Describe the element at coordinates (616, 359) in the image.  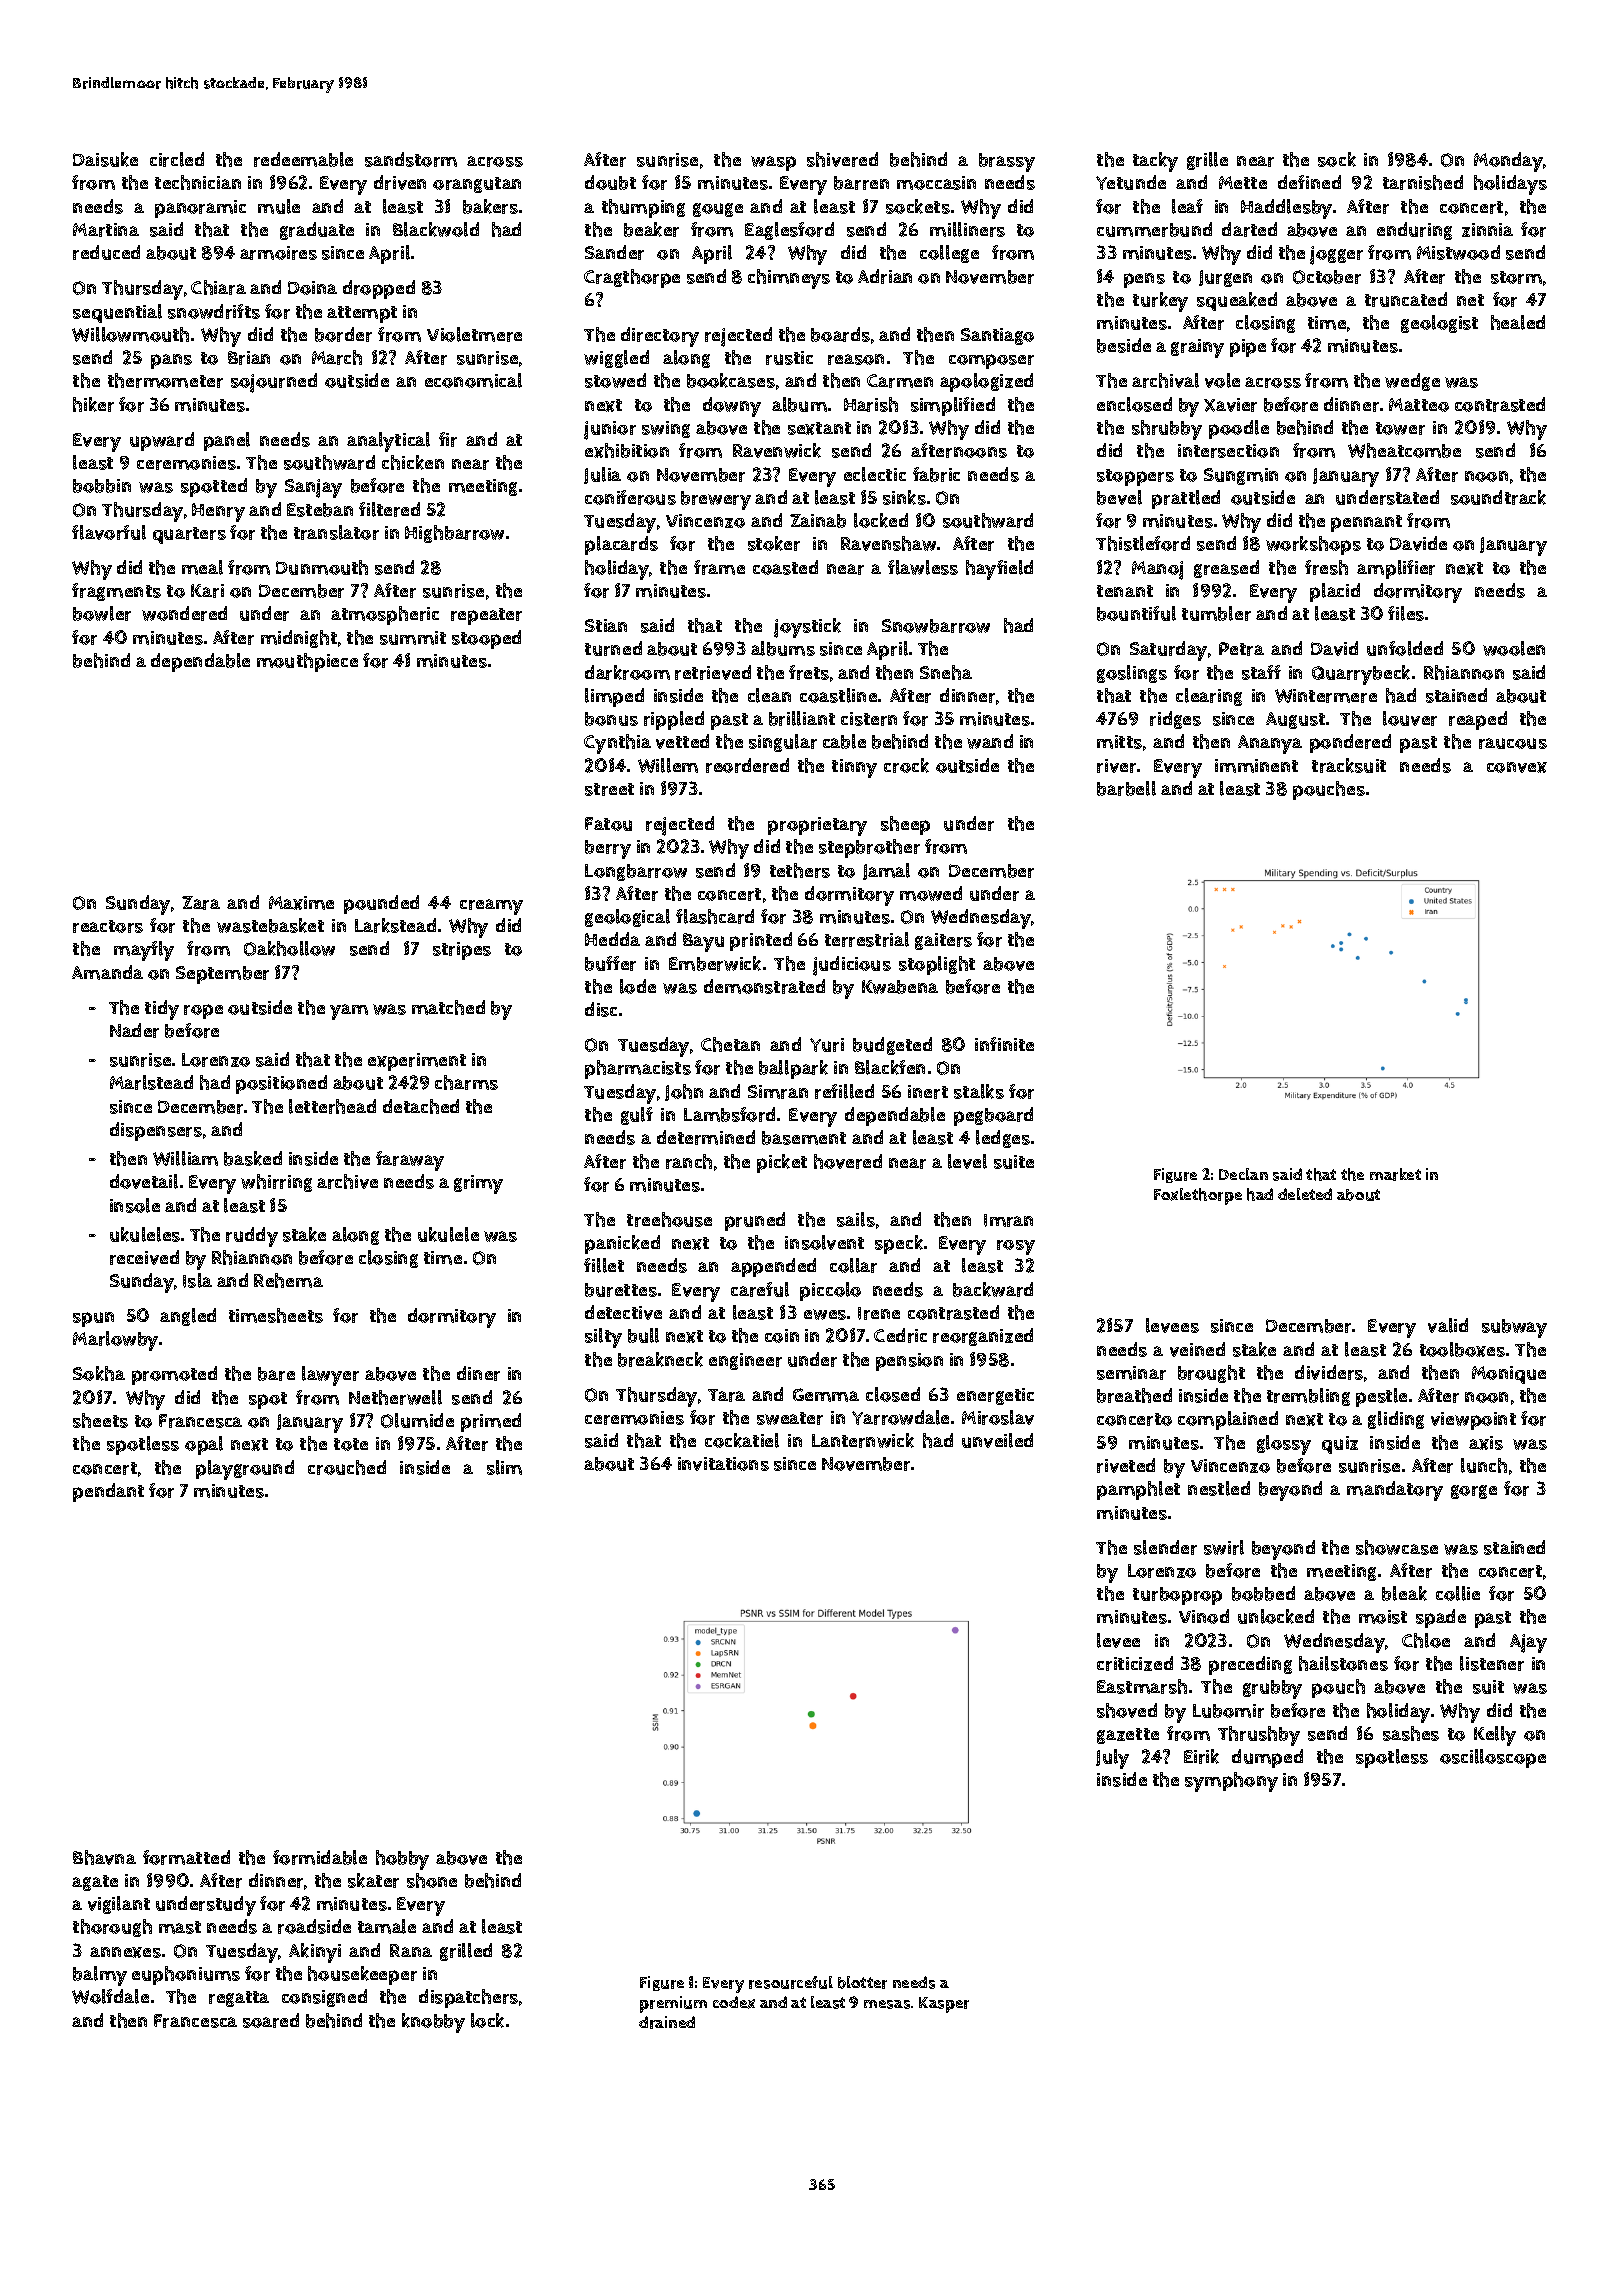
I see `wiggled` at that location.
